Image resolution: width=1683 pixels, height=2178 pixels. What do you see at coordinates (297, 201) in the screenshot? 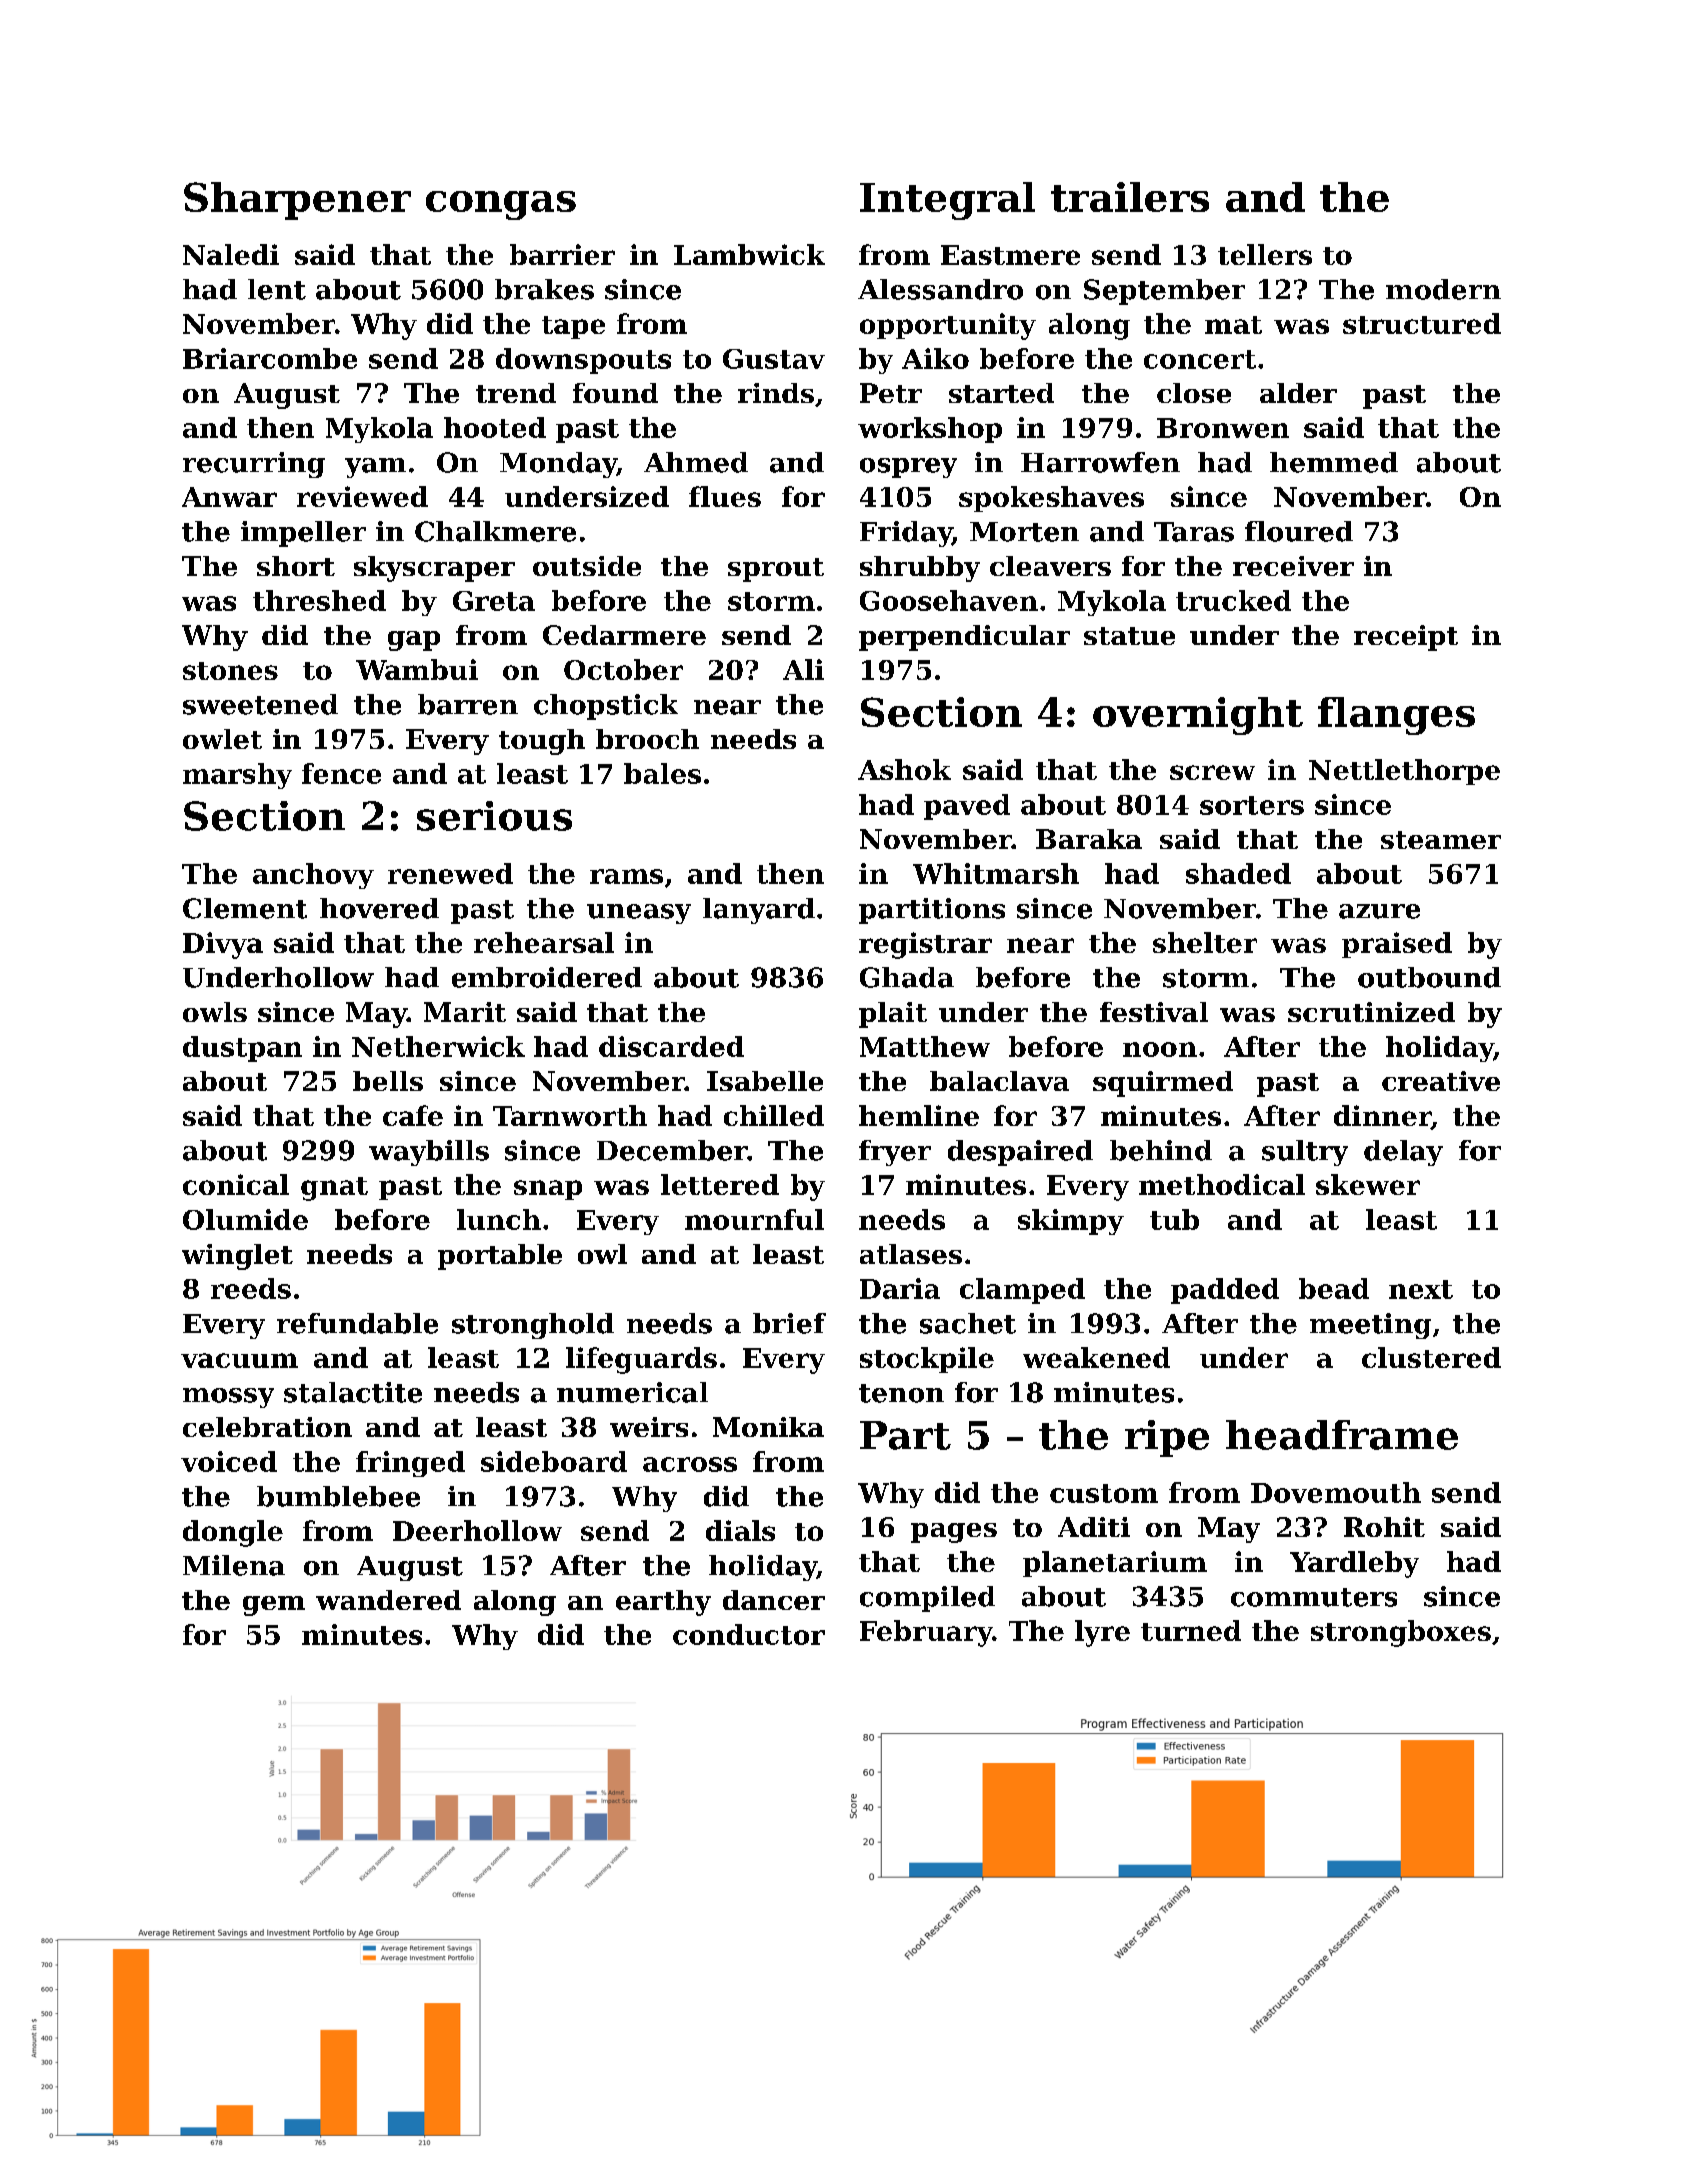
I see `Sharpener` at bounding box center [297, 201].
